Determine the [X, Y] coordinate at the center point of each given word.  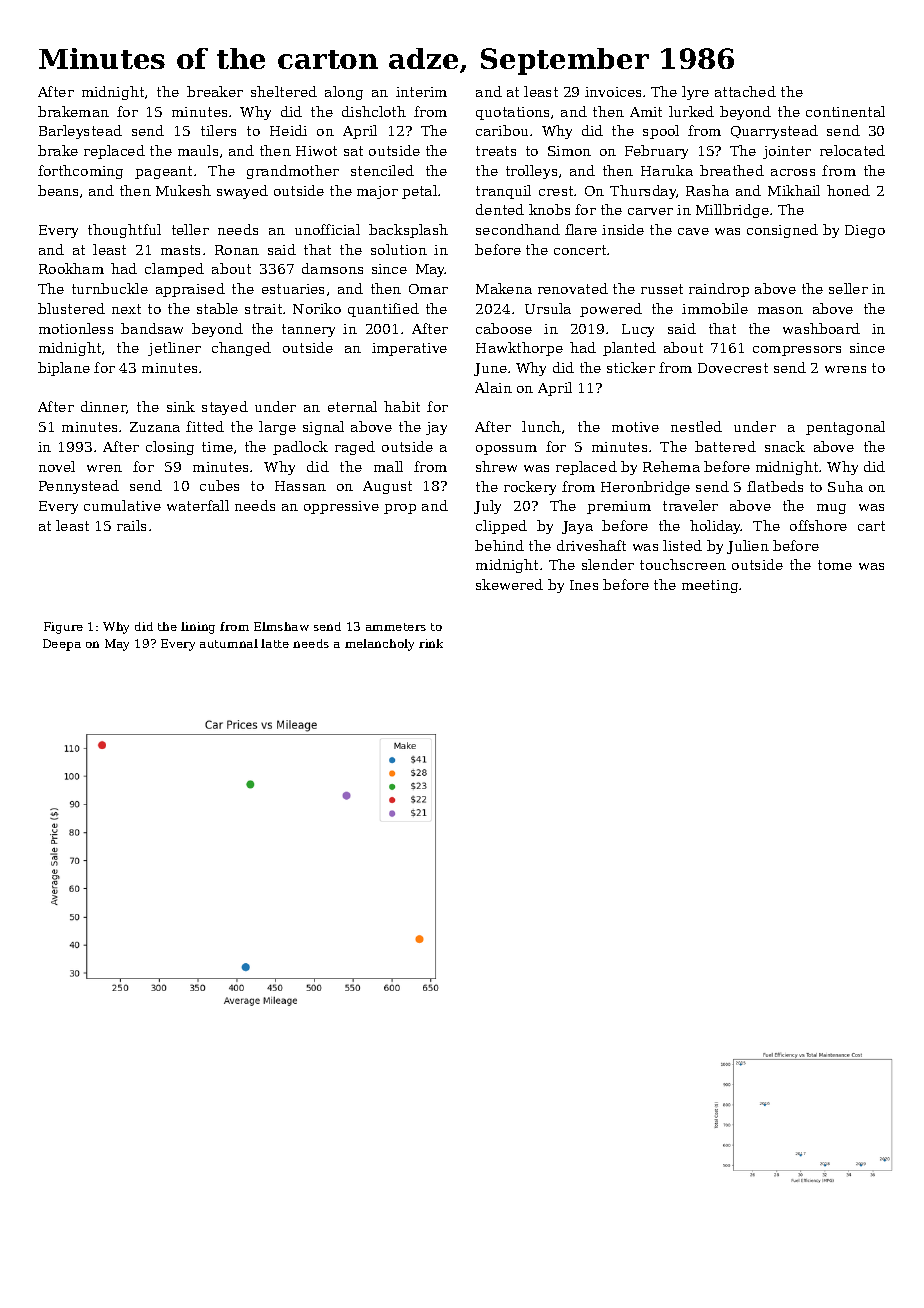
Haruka [667, 170]
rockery [530, 488]
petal [419, 192]
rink [431, 643]
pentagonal [845, 428]
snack [785, 446]
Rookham [71, 268]
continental [845, 111]
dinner [103, 406]
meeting [710, 586]
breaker [215, 91]
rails [131, 525]
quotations [512, 113]
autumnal [229, 643]
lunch [541, 426]
